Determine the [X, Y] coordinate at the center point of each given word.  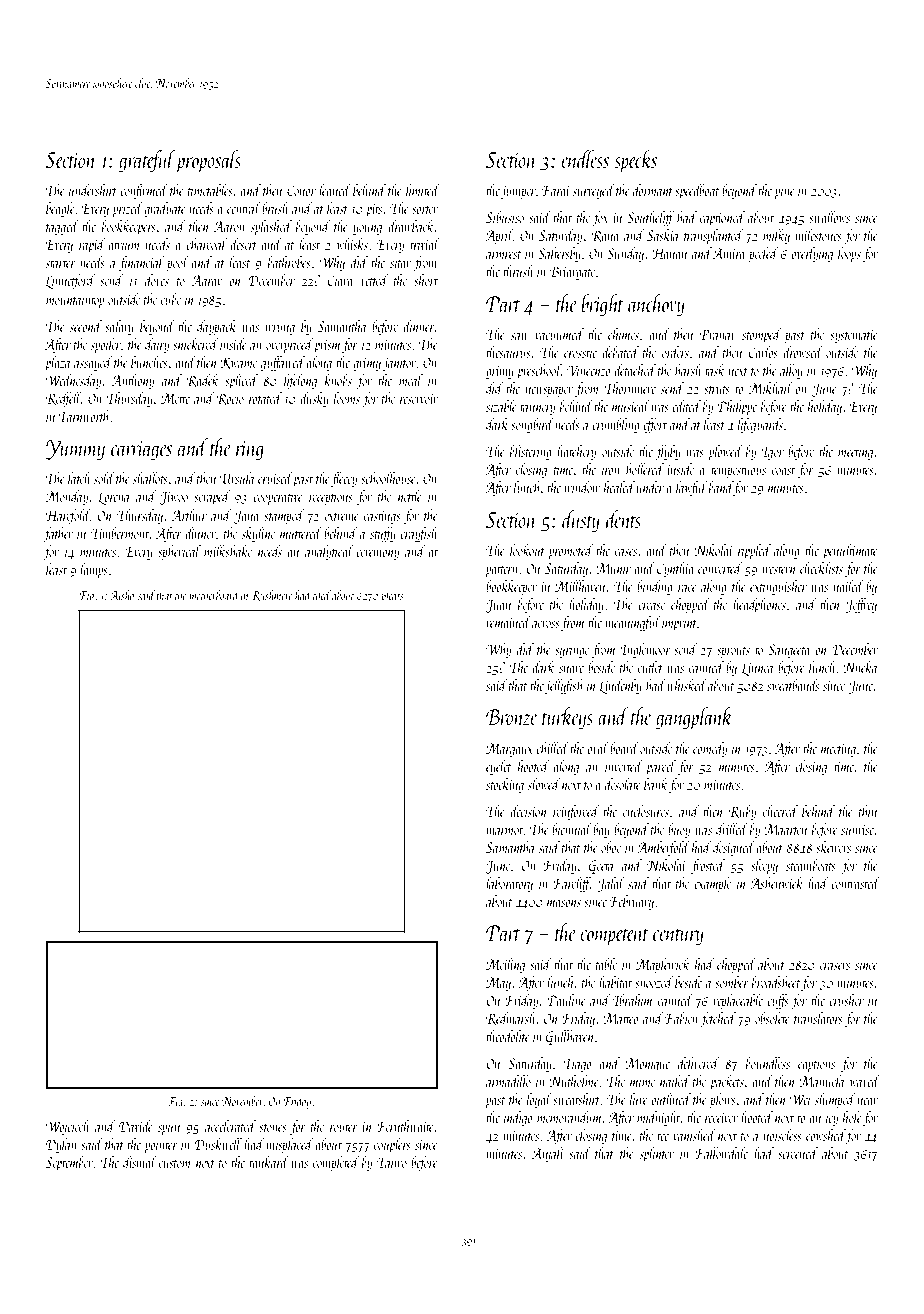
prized [127, 209]
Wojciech [67, 1127]
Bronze [512, 717]
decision [528, 811]
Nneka [860, 667]
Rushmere [271, 595]
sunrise [857, 830]
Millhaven [580, 586]
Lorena [113, 498]
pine [784, 192]
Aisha [122, 595]
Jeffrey [861, 605]
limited [423, 190]
